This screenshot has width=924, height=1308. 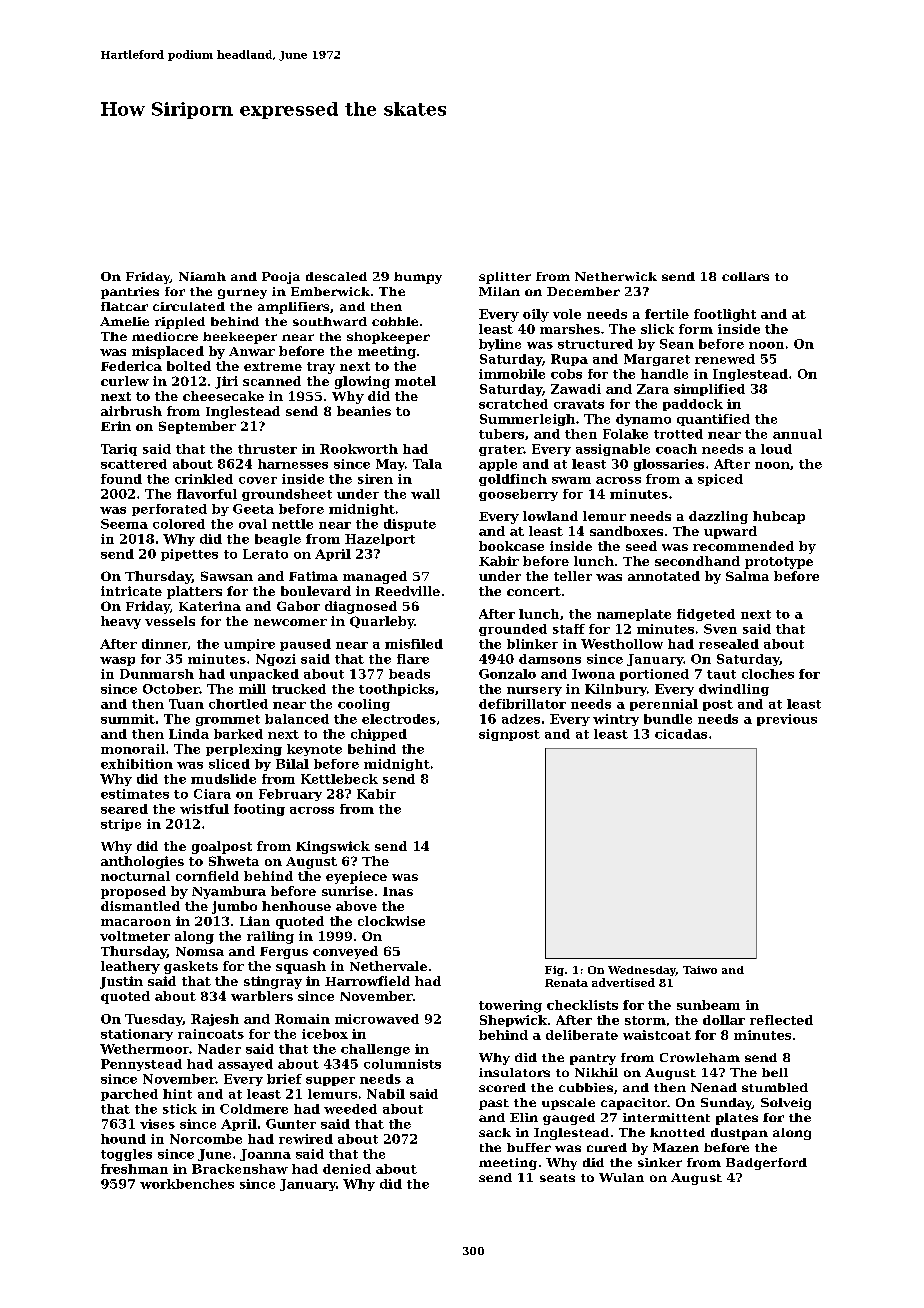 What do you see at coordinates (142, 862) in the screenshot?
I see `anthologies` at bounding box center [142, 862].
